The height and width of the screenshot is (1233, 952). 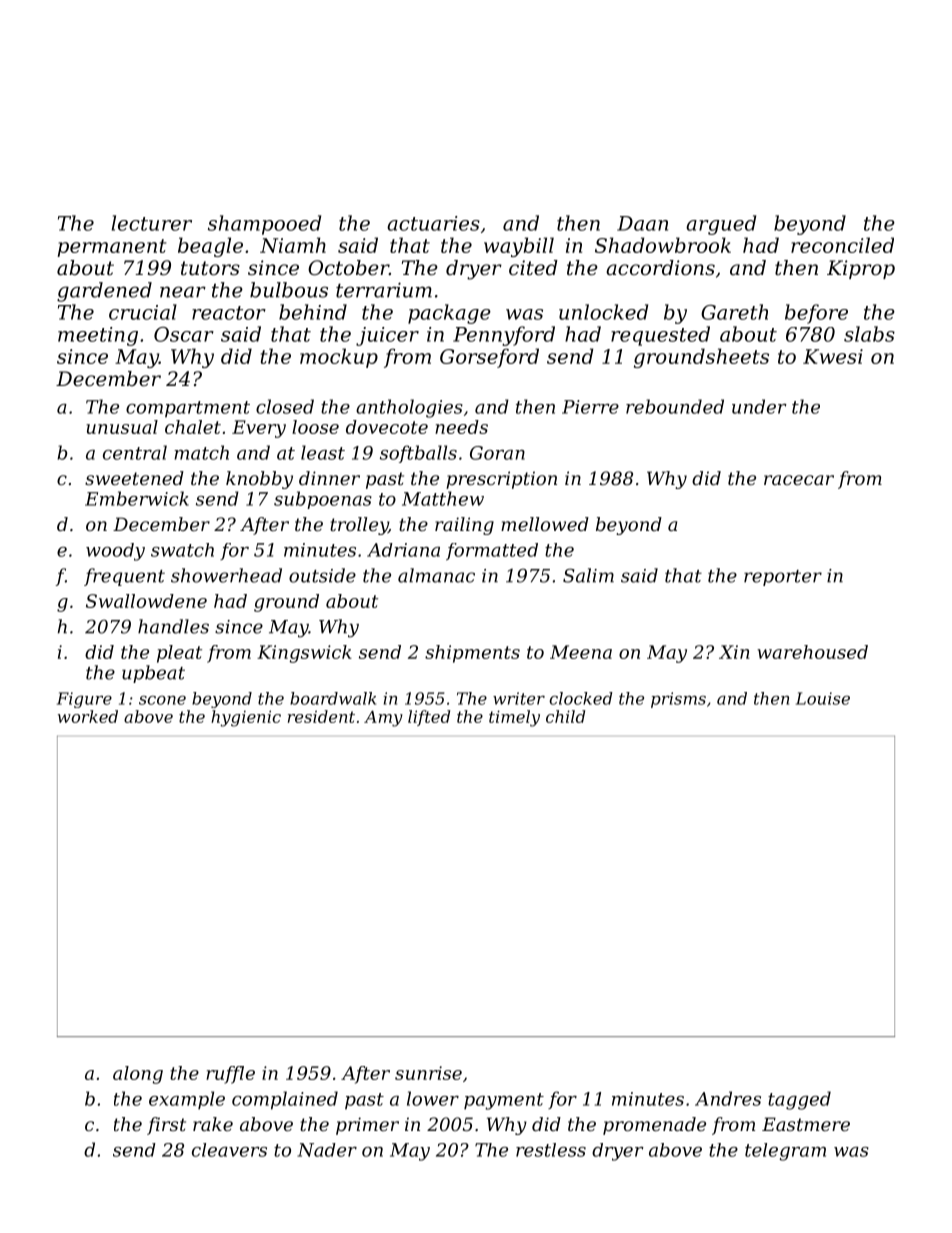 What do you see at coordinates (166, 1126) in the screenshot?
I see `first` at bounding box center [166, 1126].
